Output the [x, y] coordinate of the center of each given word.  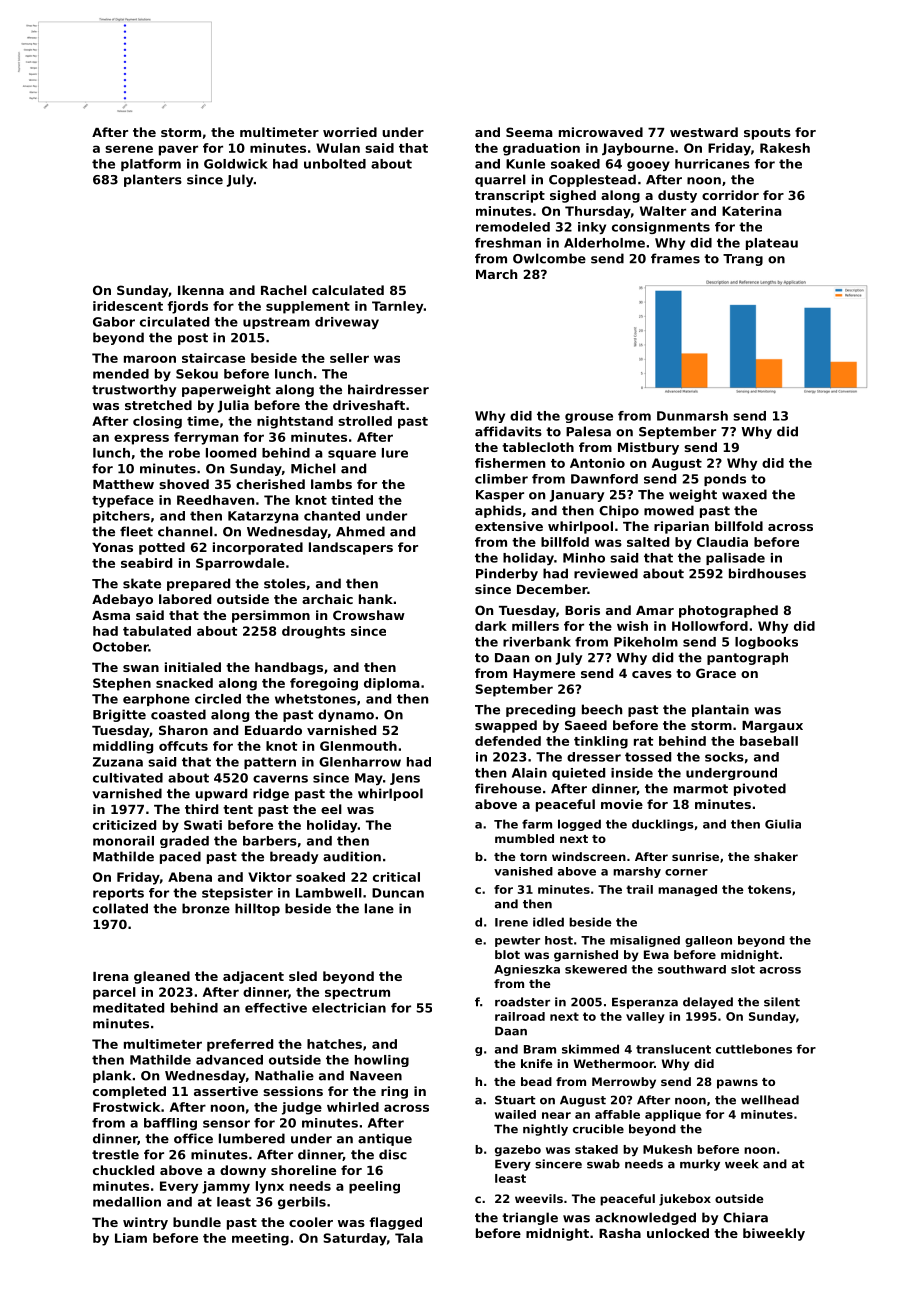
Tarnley [397, 307]
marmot [701, 789]
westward [704, 132]
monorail [123, 841]
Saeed [586, 725]
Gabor [114, 322]
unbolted [335, 164]
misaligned [645, 941]
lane [379, 908]
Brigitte [119, 715]
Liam [131, 1238]
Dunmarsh [692, 416]
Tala [409, 1238]
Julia [233, 406]
